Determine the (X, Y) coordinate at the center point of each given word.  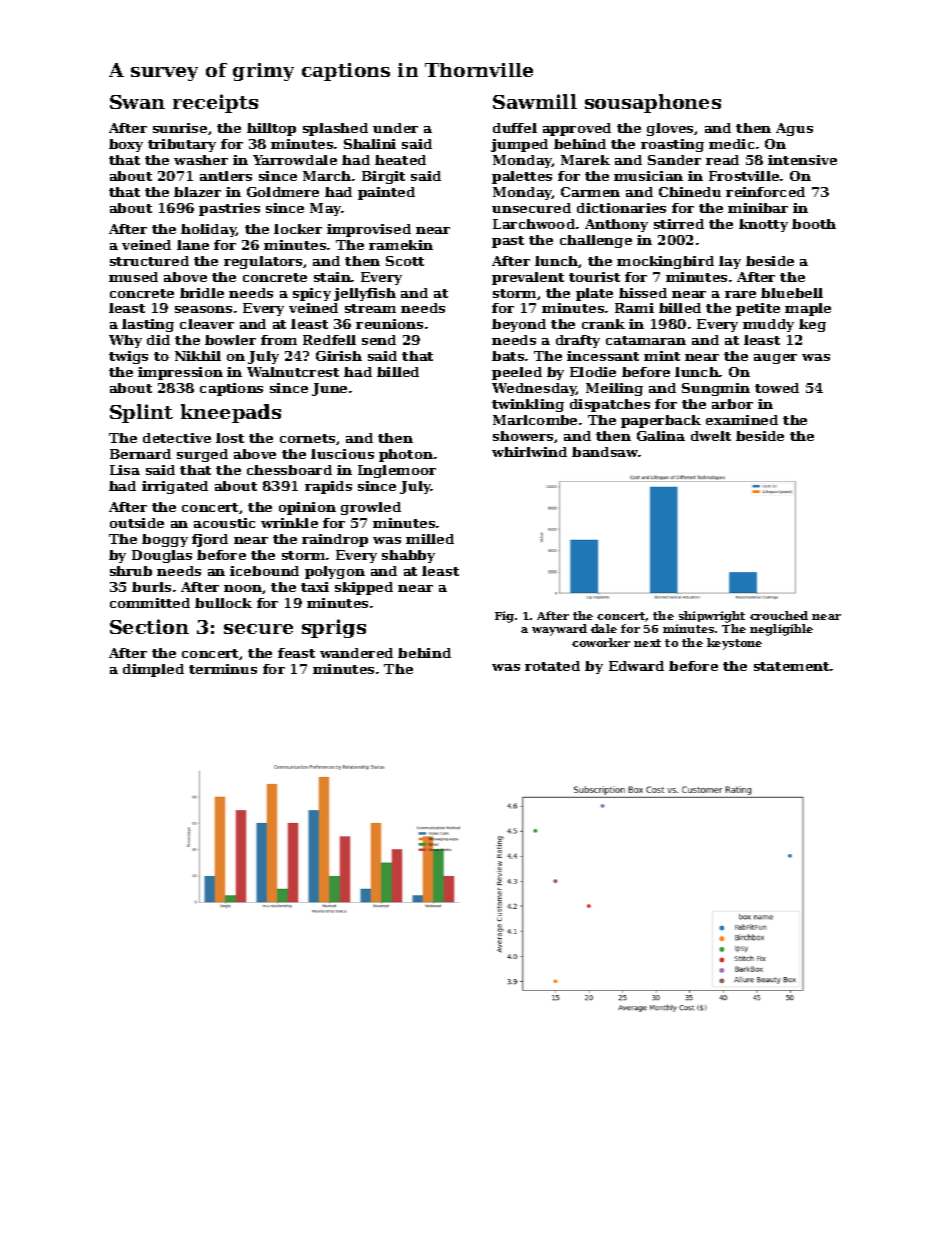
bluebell (792, 293)
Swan (137, 102)
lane (193, 245)
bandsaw (605, 452)
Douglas (162, 556)
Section (149, 626)
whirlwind (529, 452)
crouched (779, 615)
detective (177, 438)
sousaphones (653, 103)
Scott (405, 261)
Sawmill (535, 101)
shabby (408, 556)
